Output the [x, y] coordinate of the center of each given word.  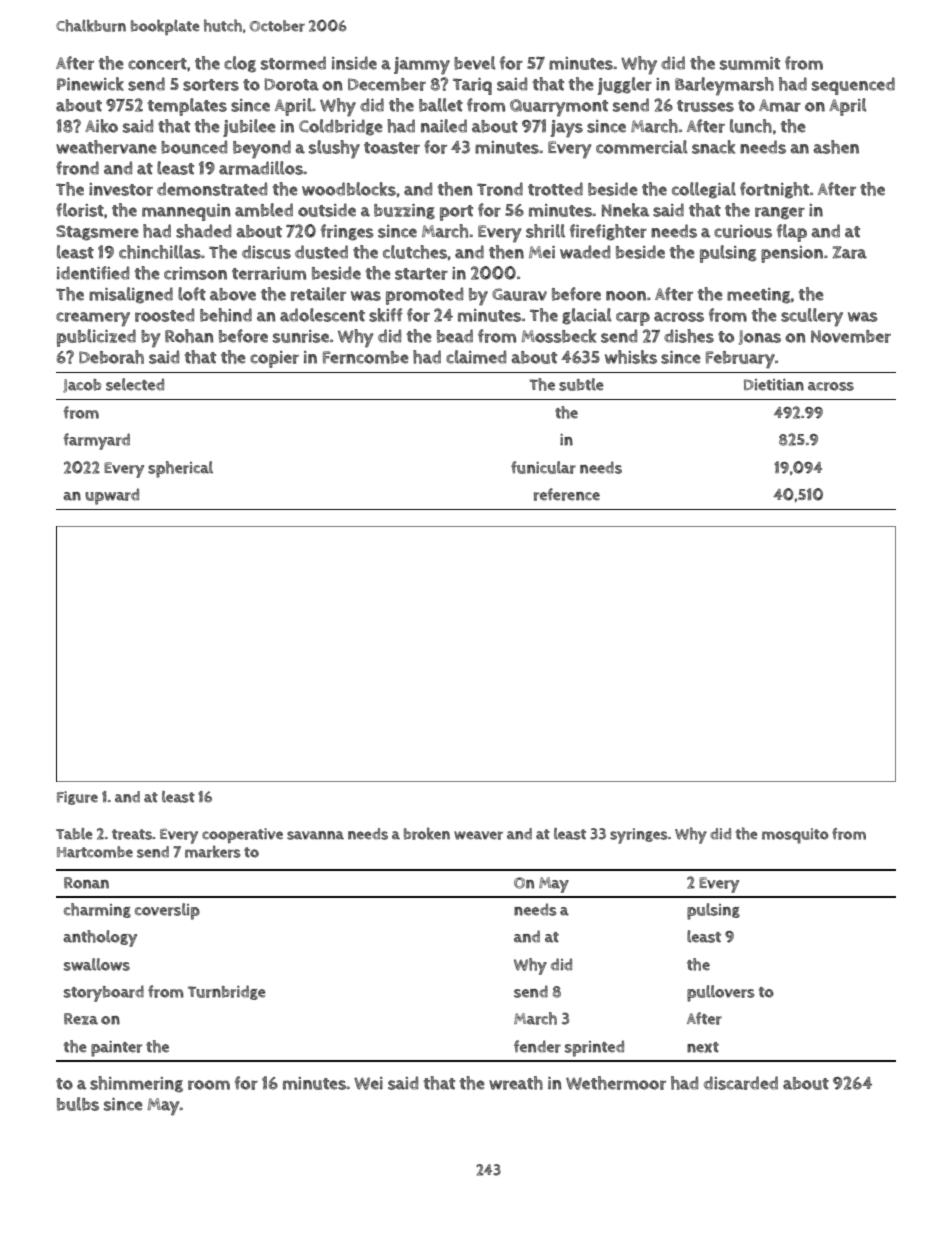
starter [421, 274]
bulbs [78, 1104]
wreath [516, 1083]
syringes [639, 836]
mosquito [795, 836]
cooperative [242, 835]
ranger [780, 213]
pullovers [721, 993]
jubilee [249, 128]
